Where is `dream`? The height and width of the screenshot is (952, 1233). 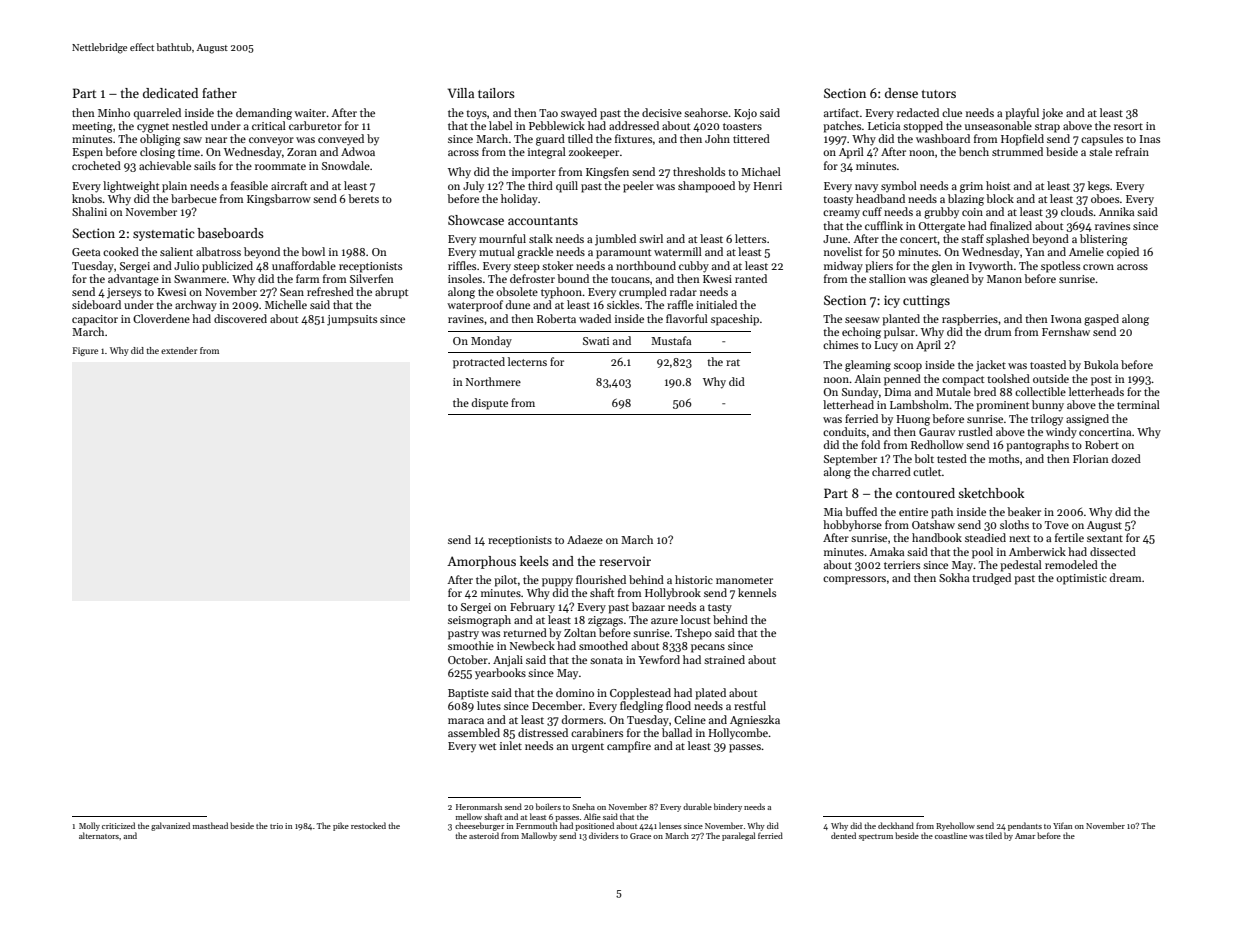 dream is located at coordinates (1125, 577).
